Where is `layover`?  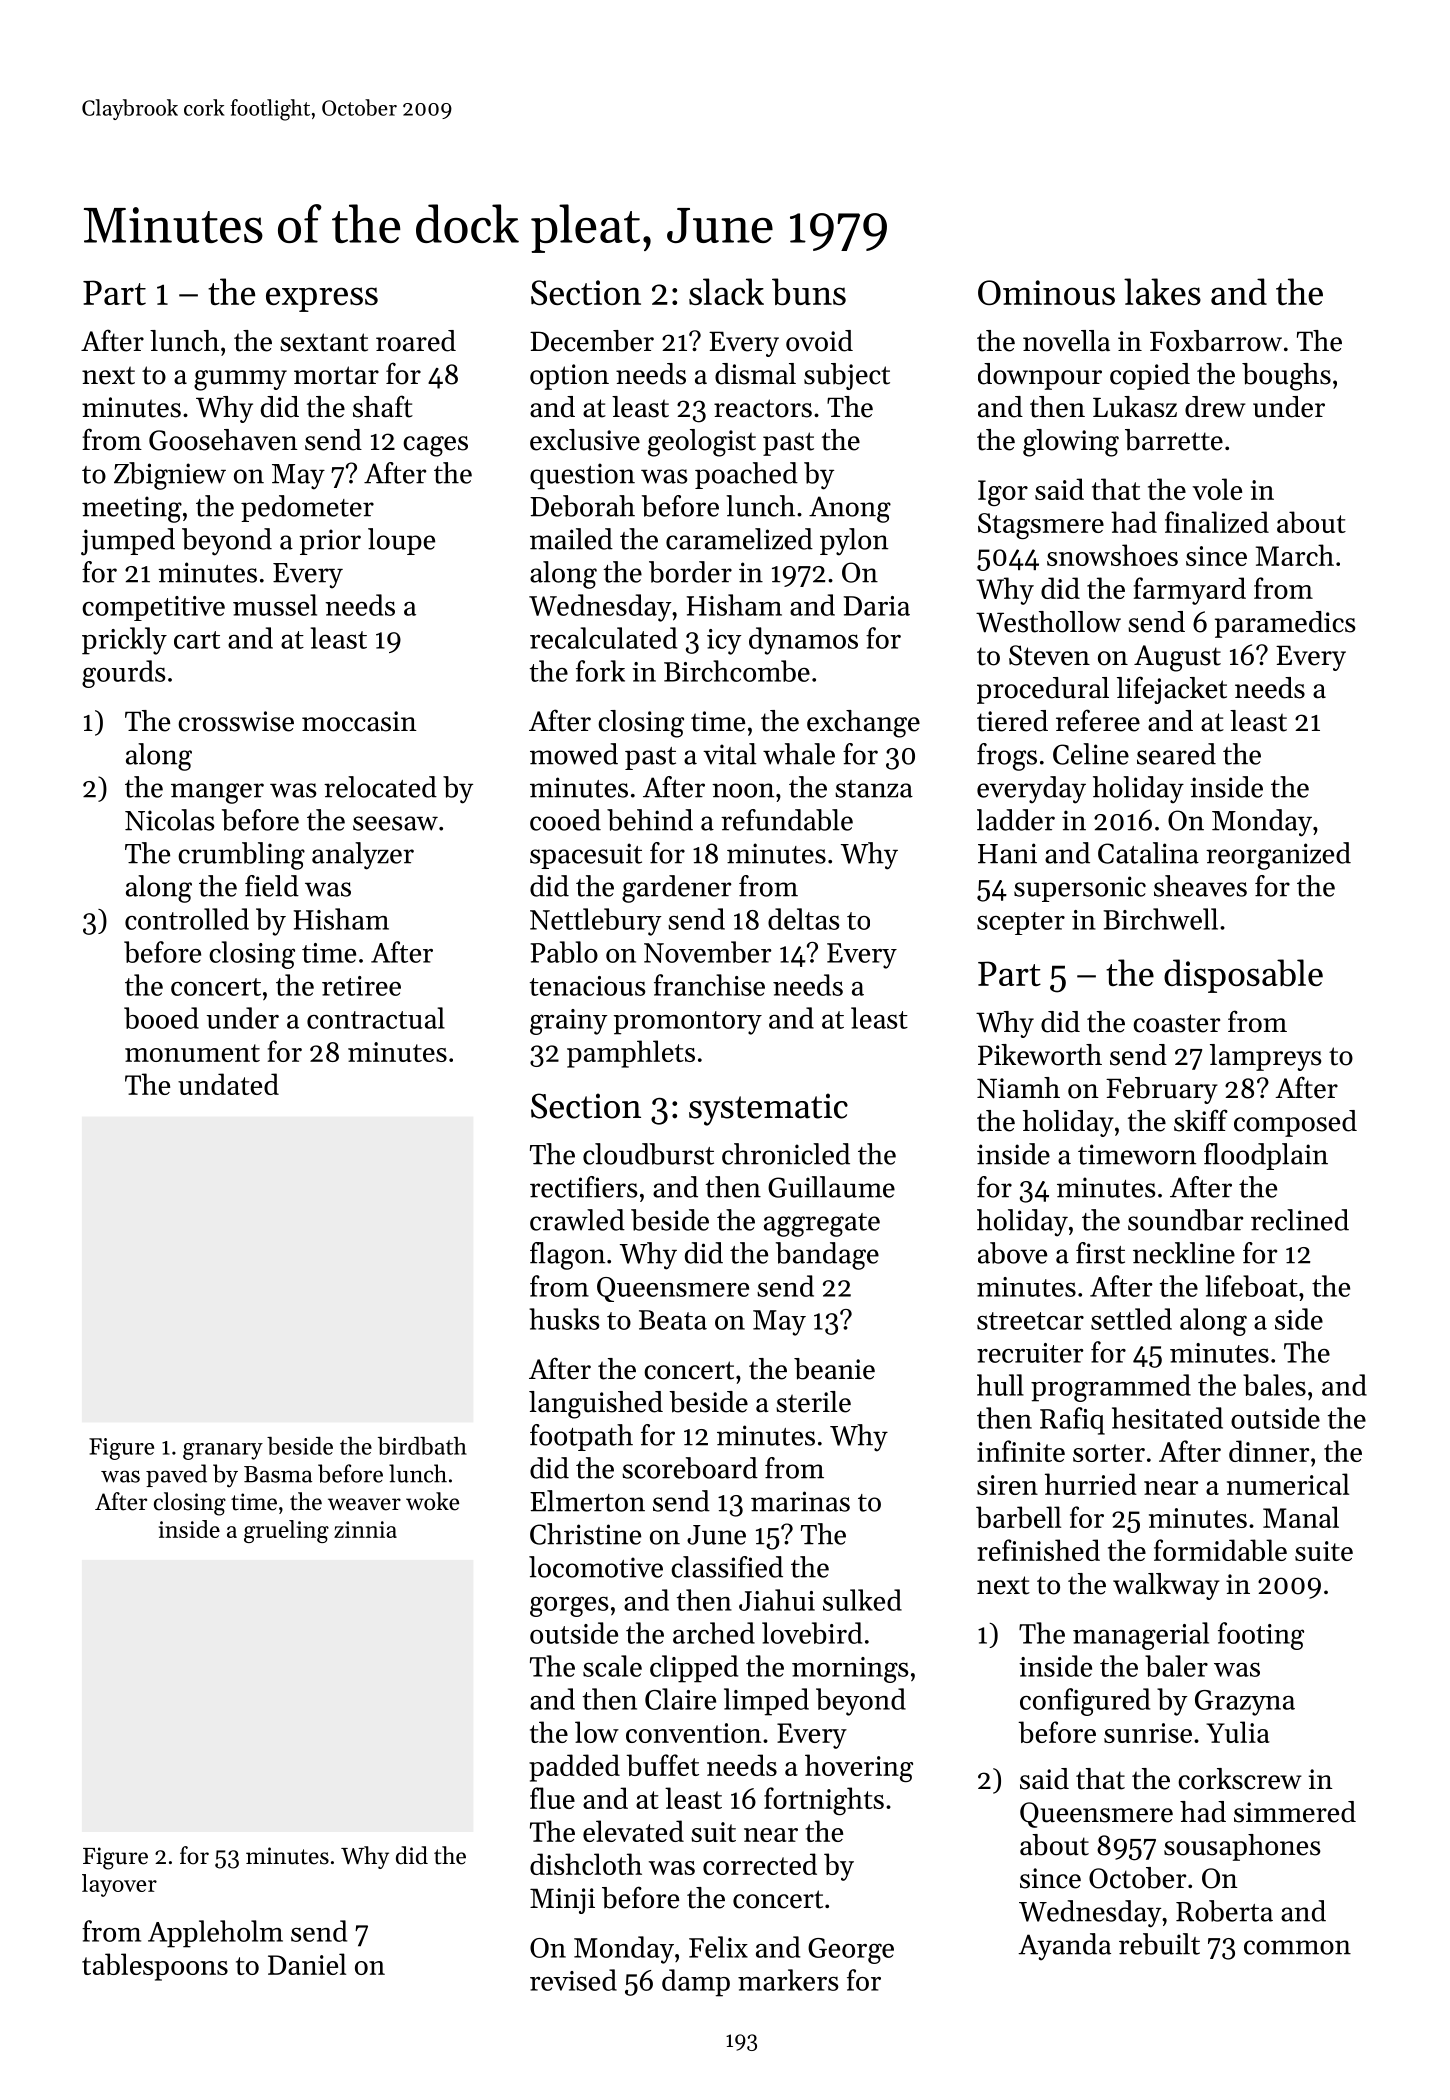
layover is located at coordinates (119, 1885).
